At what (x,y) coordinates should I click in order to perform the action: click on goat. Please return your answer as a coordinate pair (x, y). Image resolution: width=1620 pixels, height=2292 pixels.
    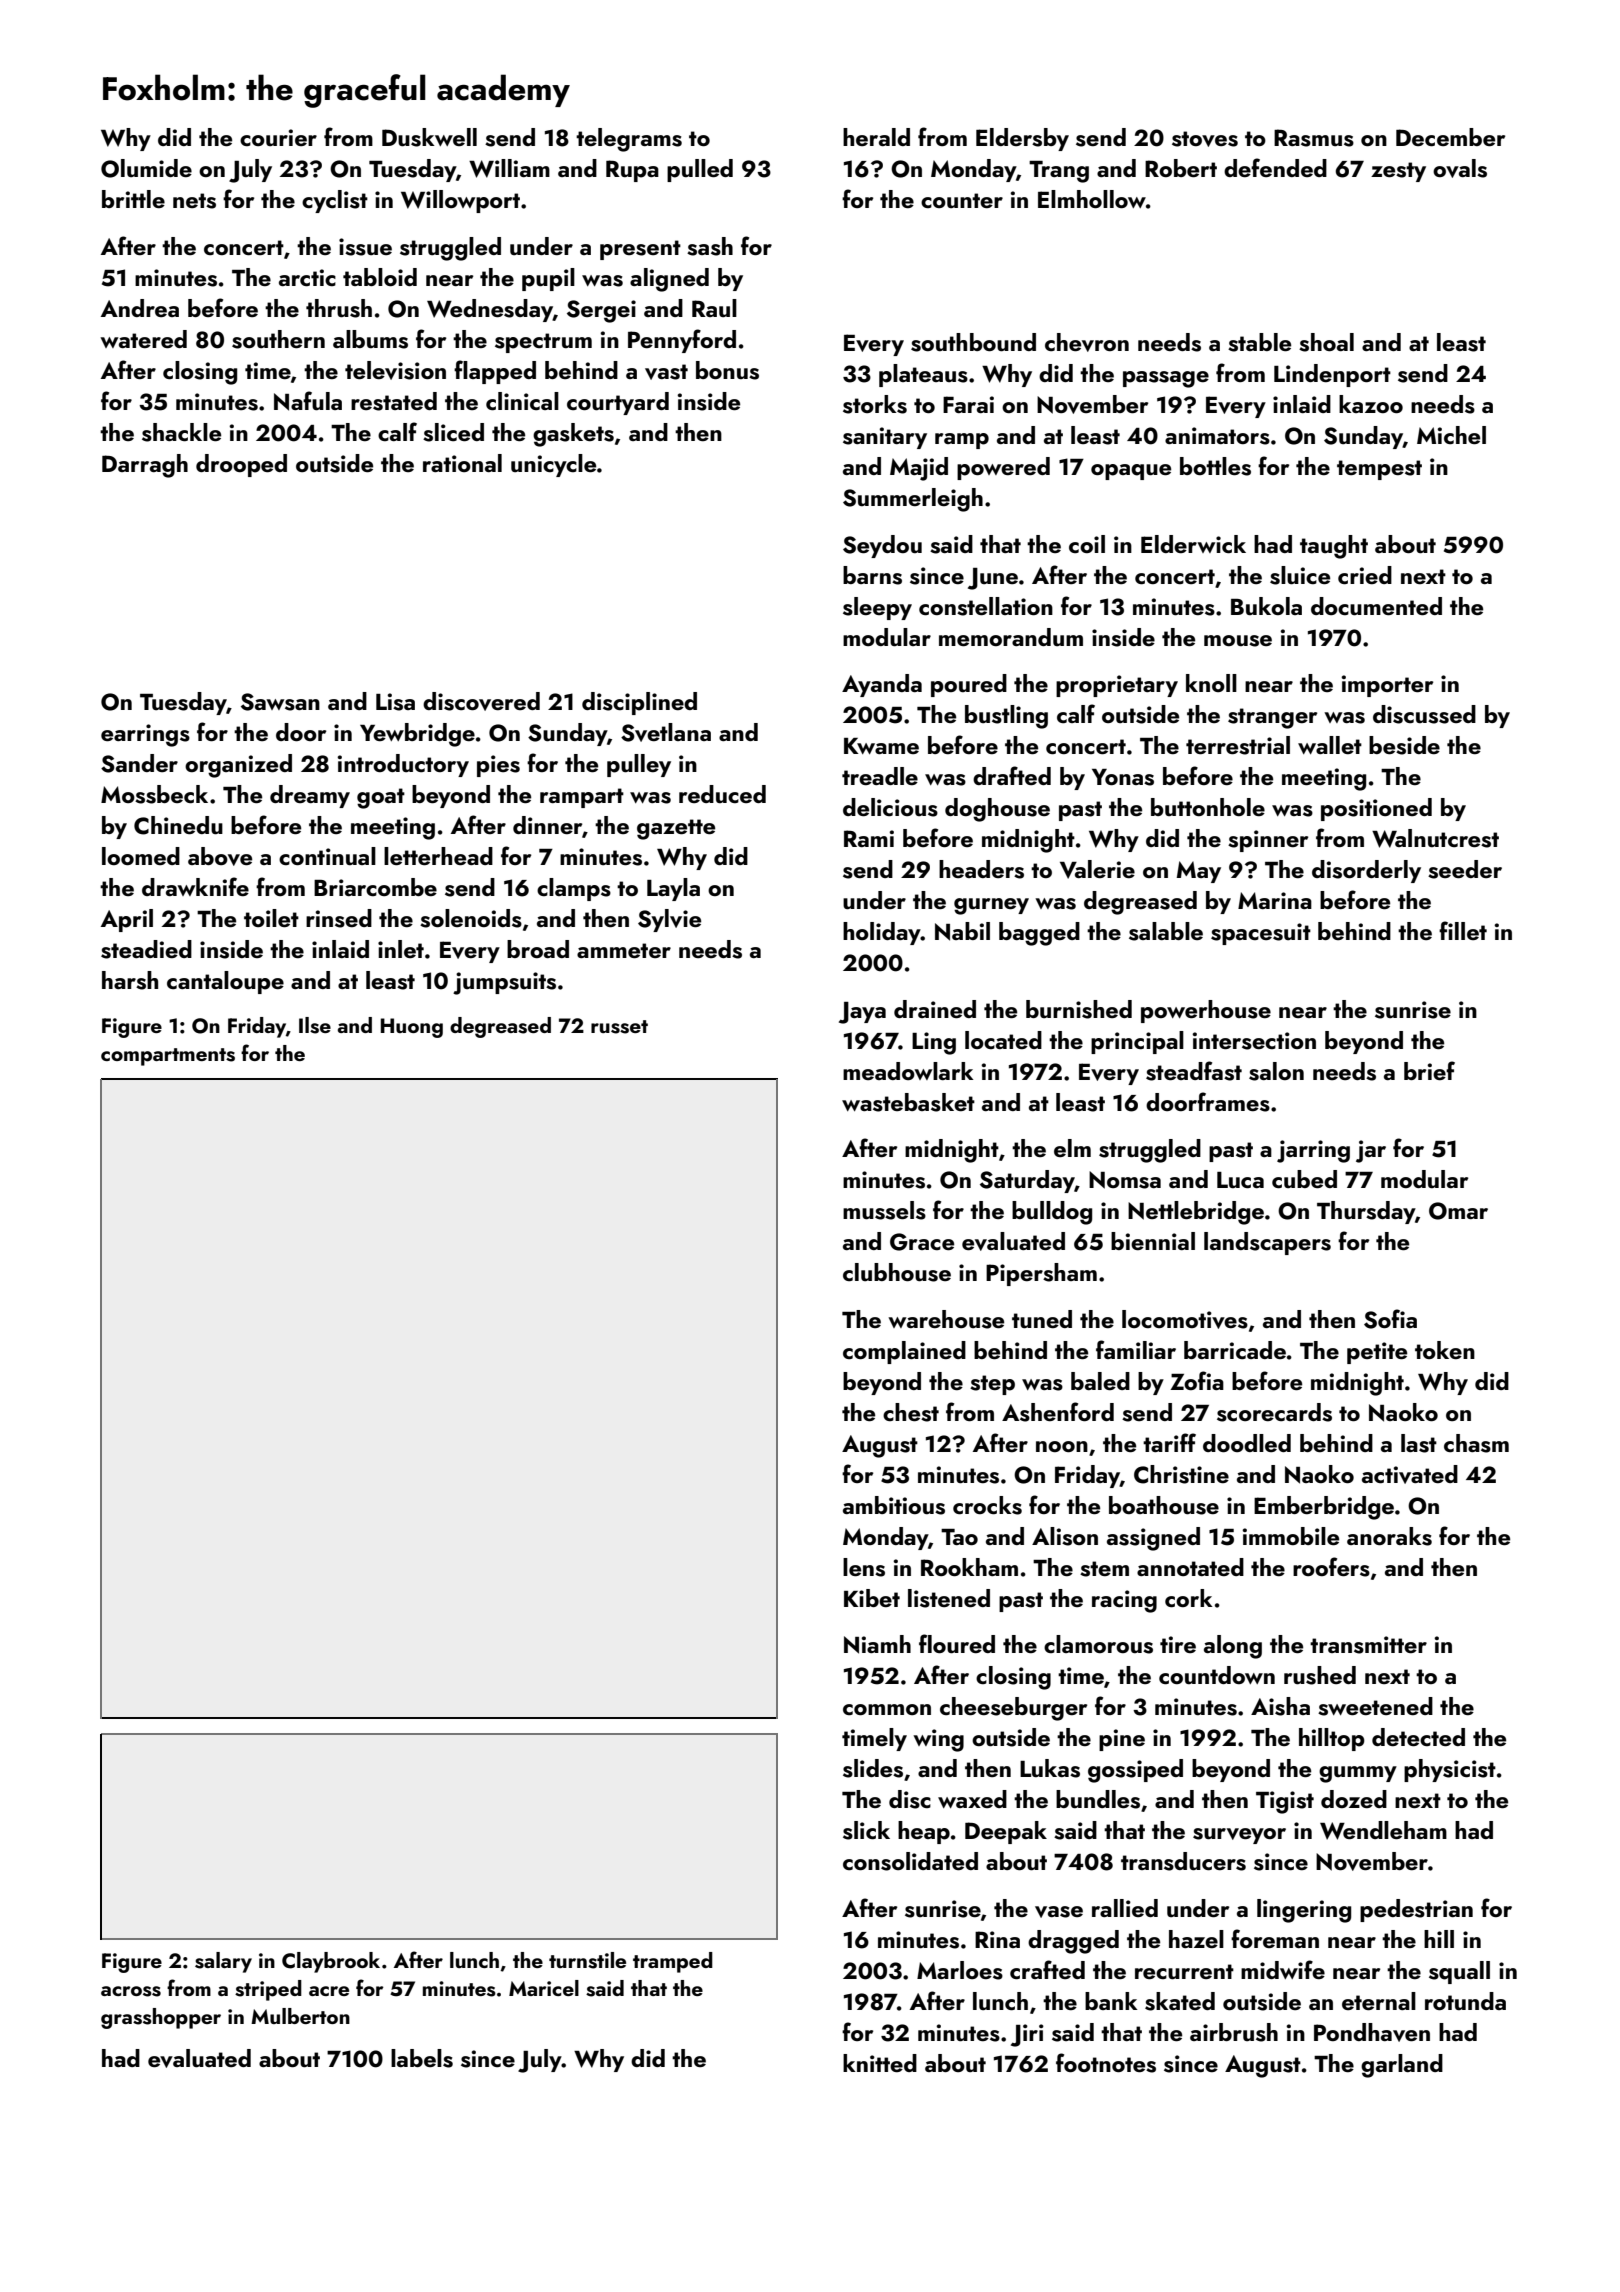
    Looking at the image, I should click on (381, 798).
